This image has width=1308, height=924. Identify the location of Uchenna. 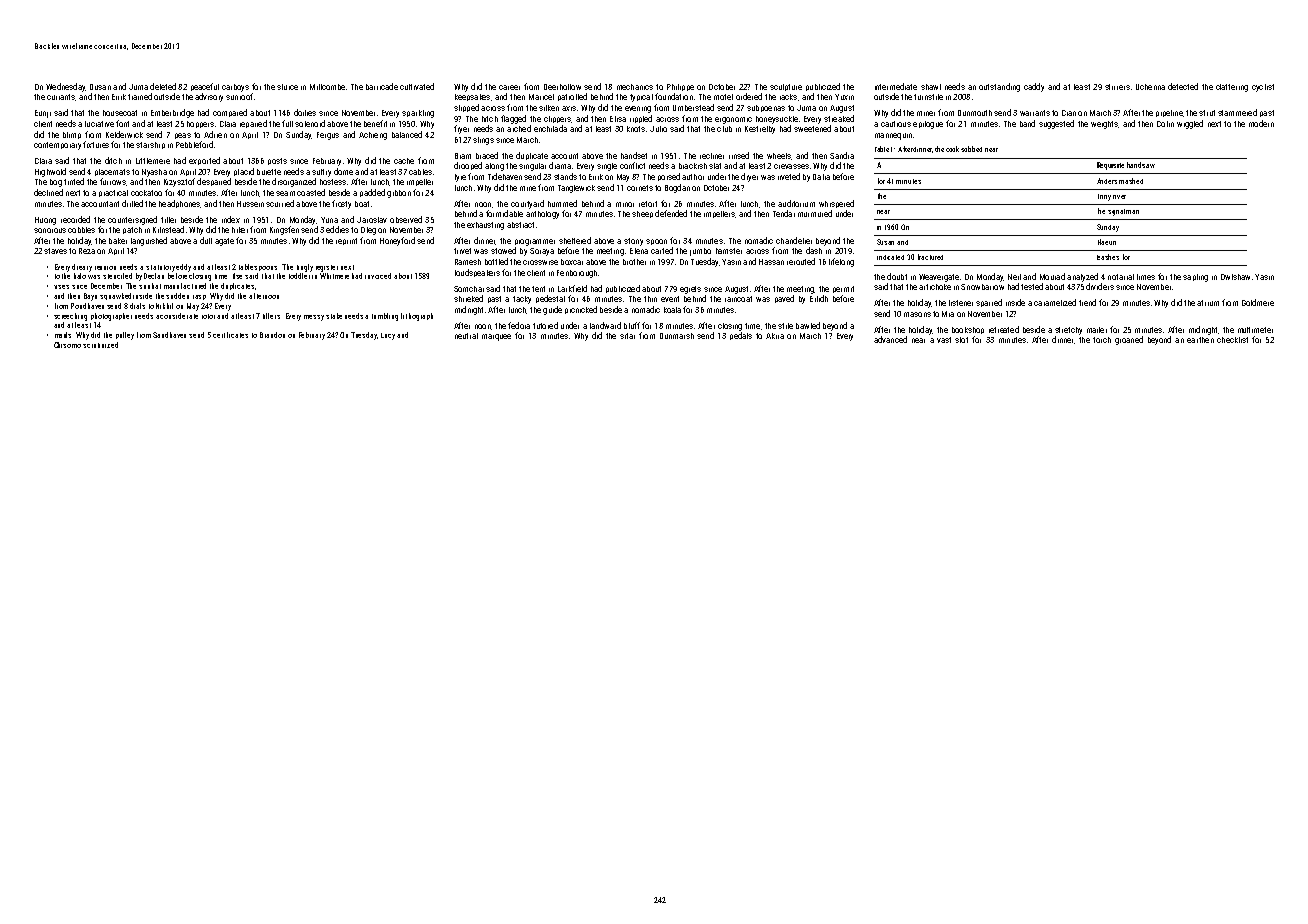
(1150, 87).
